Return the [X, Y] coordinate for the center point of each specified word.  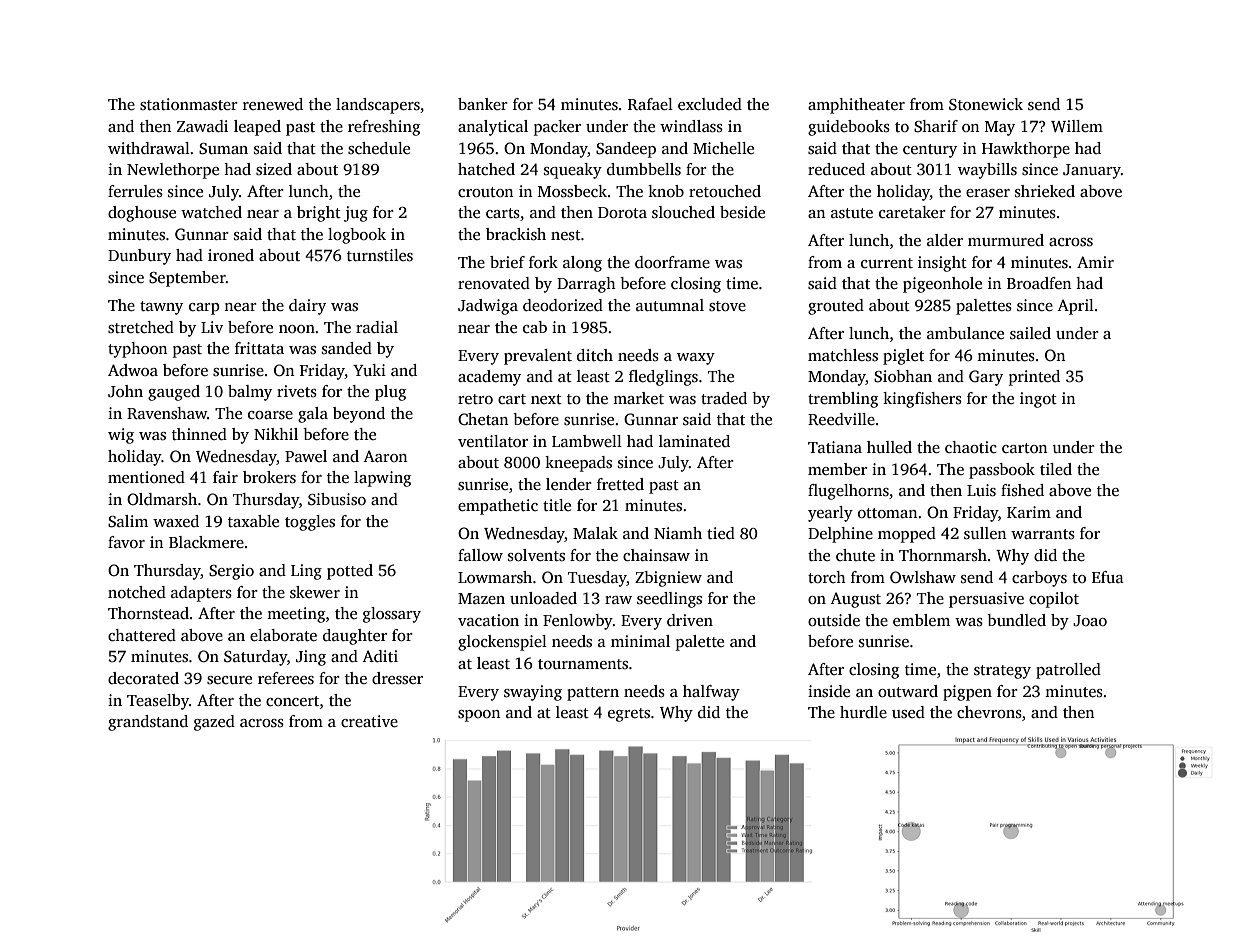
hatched [486, 169]
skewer [315, 592]
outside [834, 620]
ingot [1038, 400]
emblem [921, 620]
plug [390, 393]
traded [724, 398]
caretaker [912, 212]
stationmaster [189, 104]
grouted [836, 307]
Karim [1029, 512]
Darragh [586, 285]
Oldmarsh [162, 499]
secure [229, 680]
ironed [231, 255]
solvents [536, 555]
